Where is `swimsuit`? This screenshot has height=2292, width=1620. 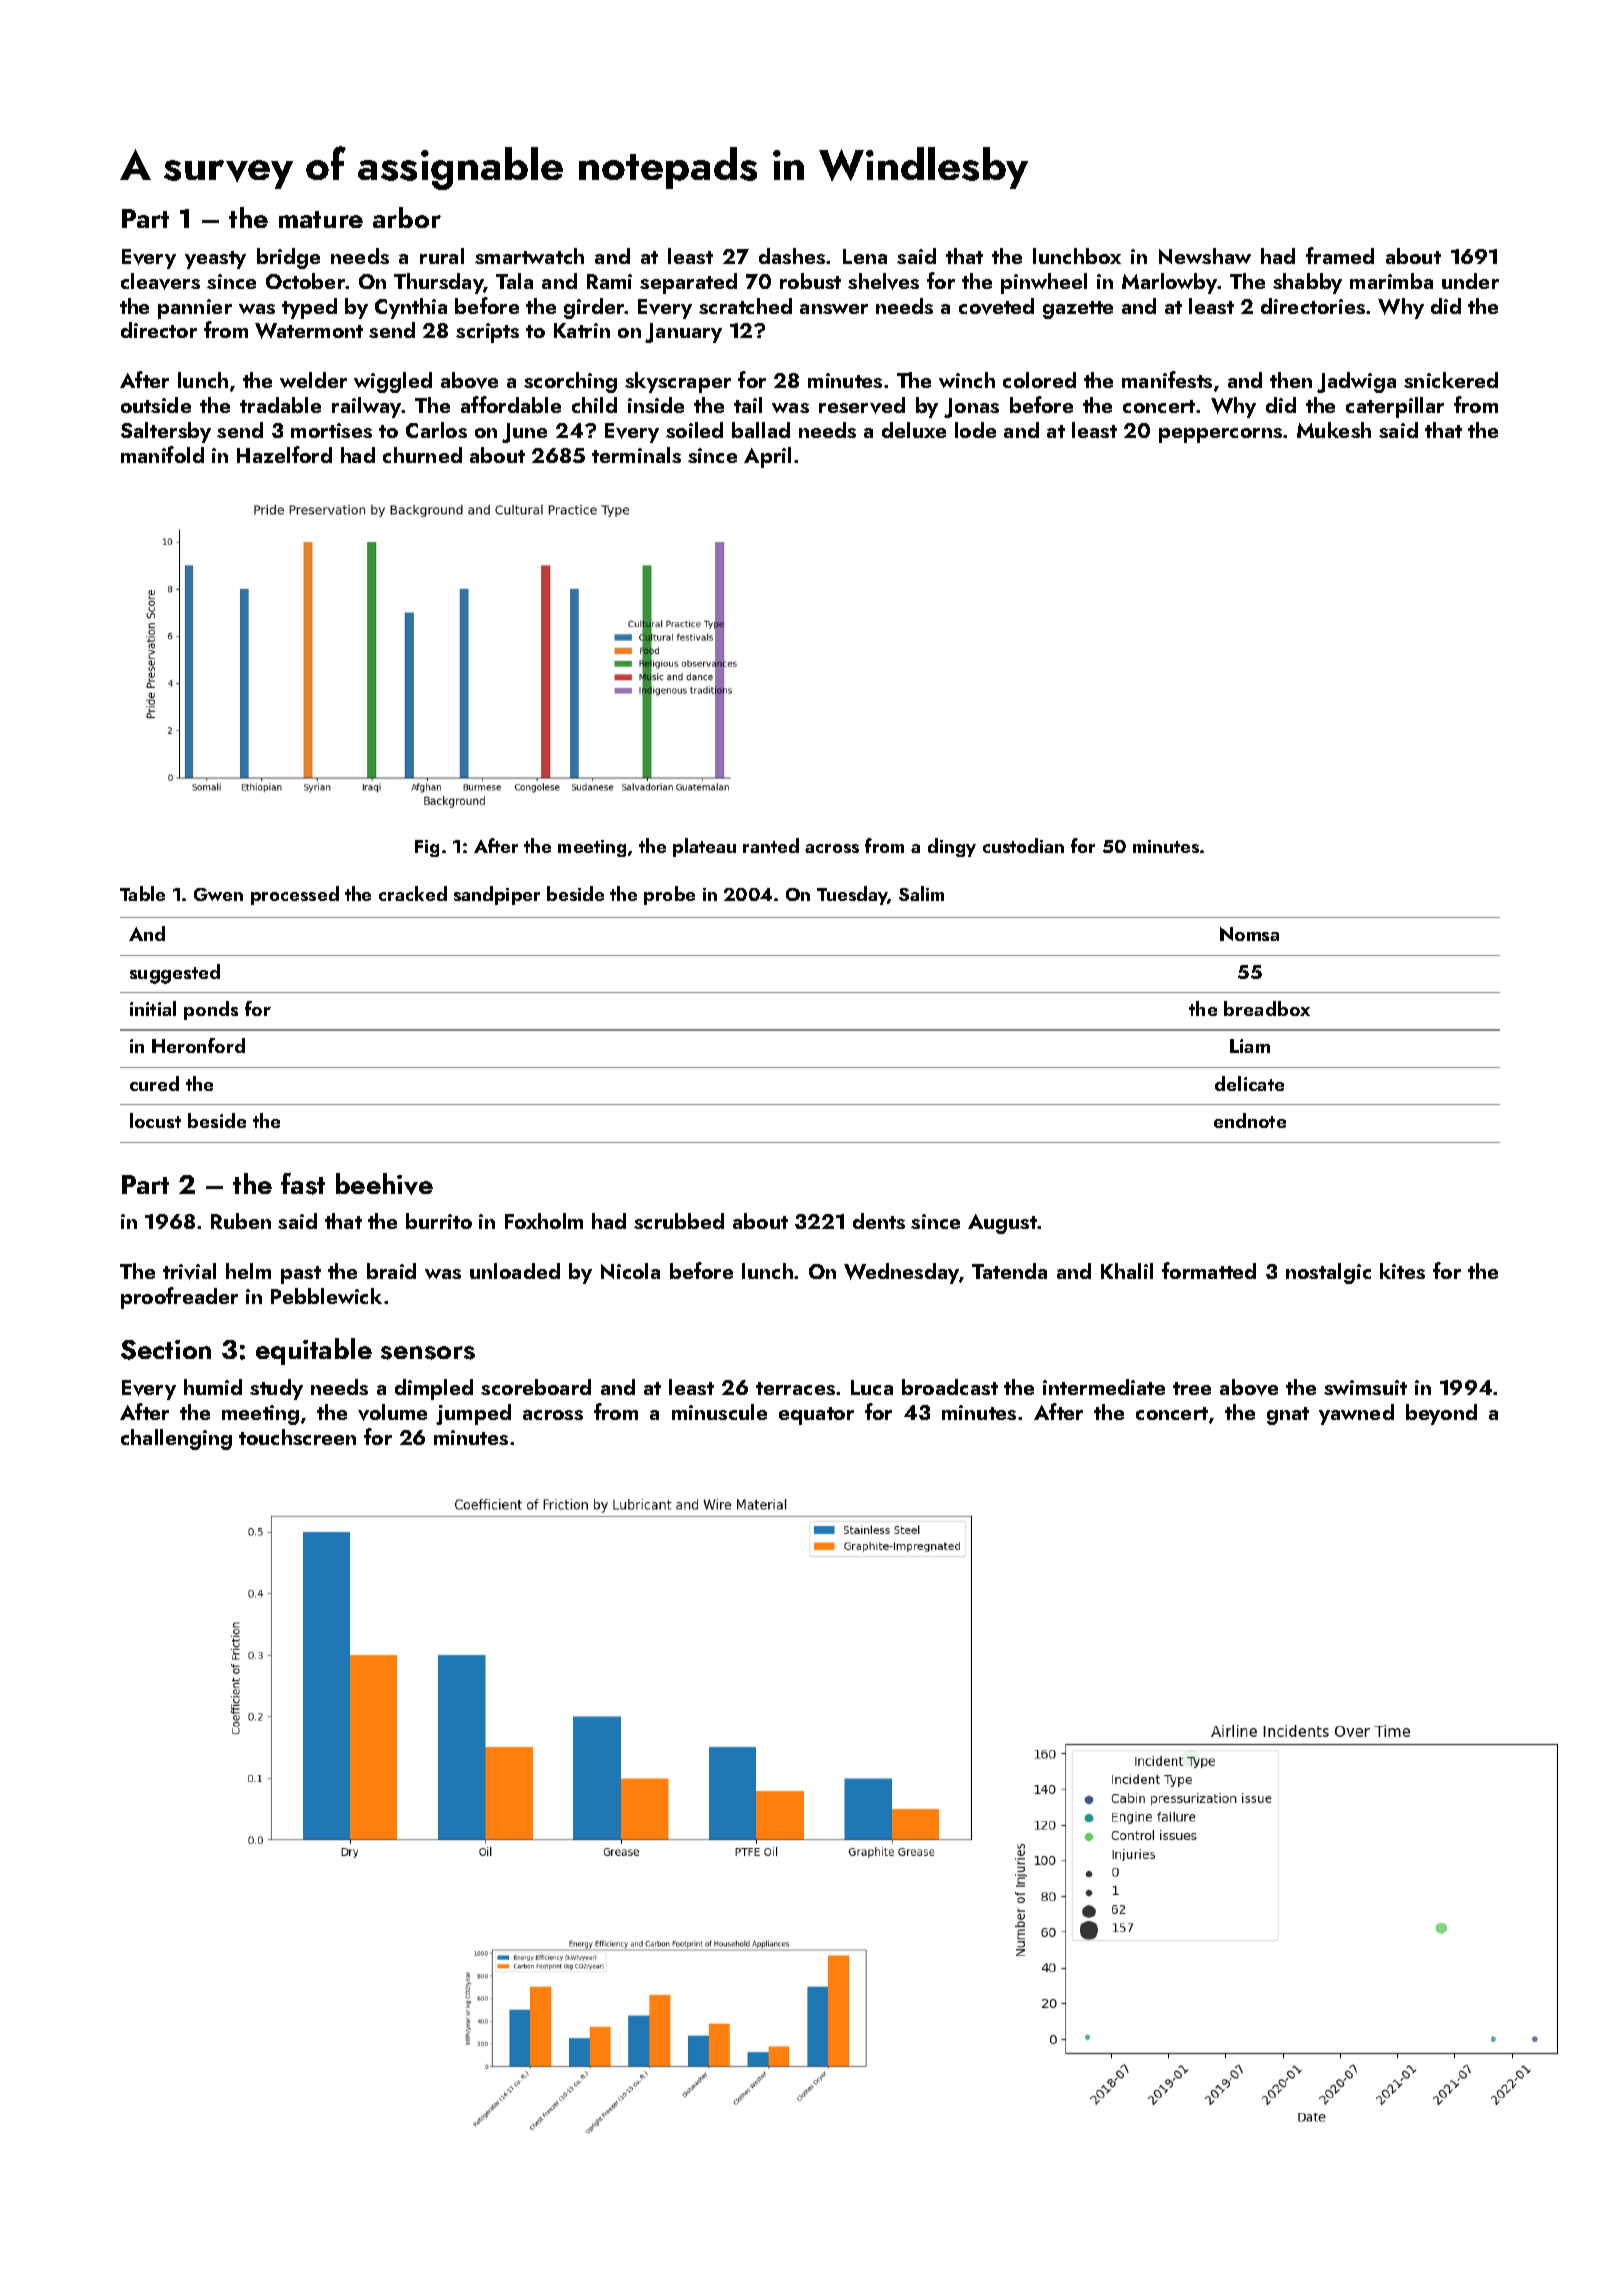 swimsuit is located at coordinates (1365, 1387).
